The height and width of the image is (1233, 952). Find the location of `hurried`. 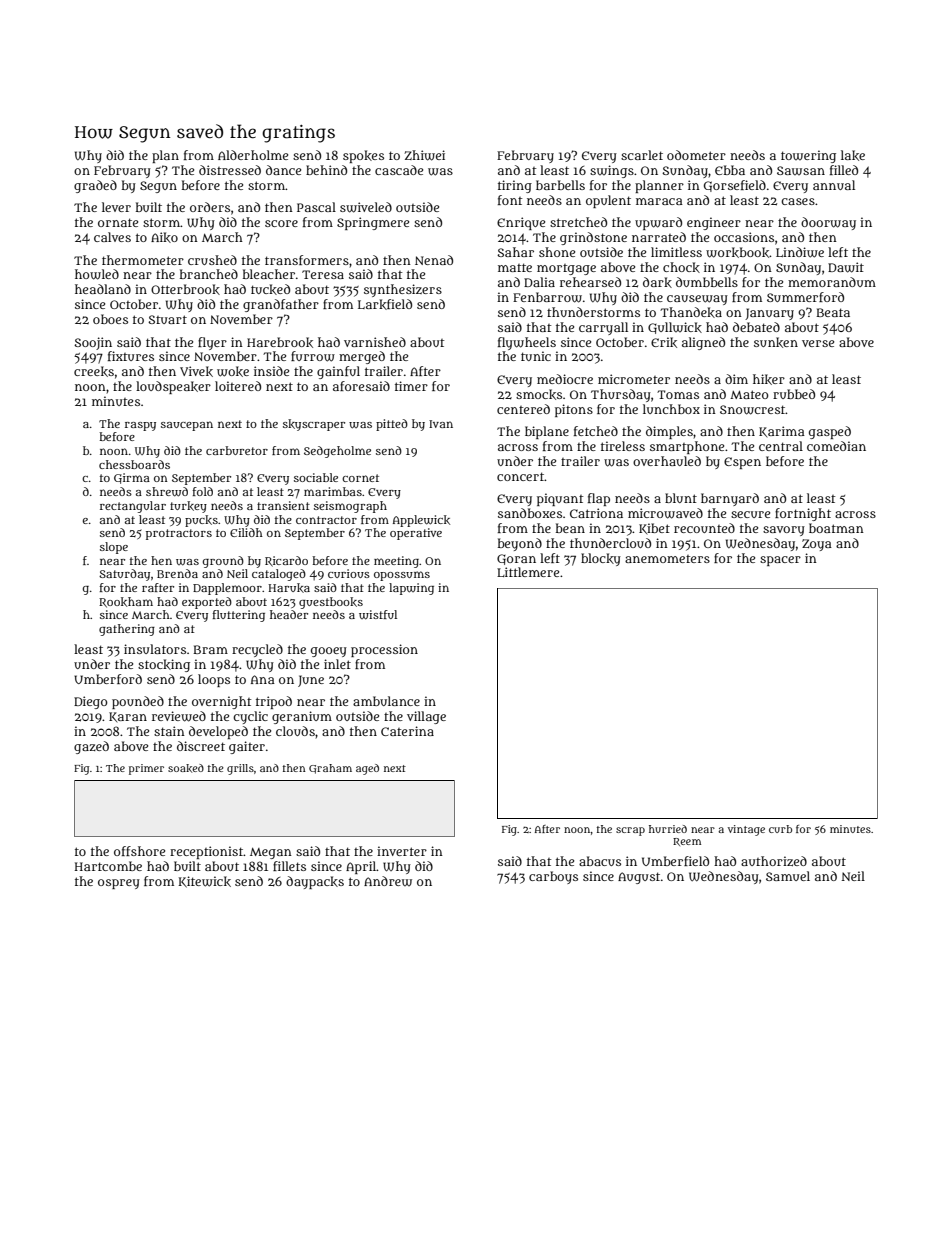

hurried is located at coordinates (668, 829).
